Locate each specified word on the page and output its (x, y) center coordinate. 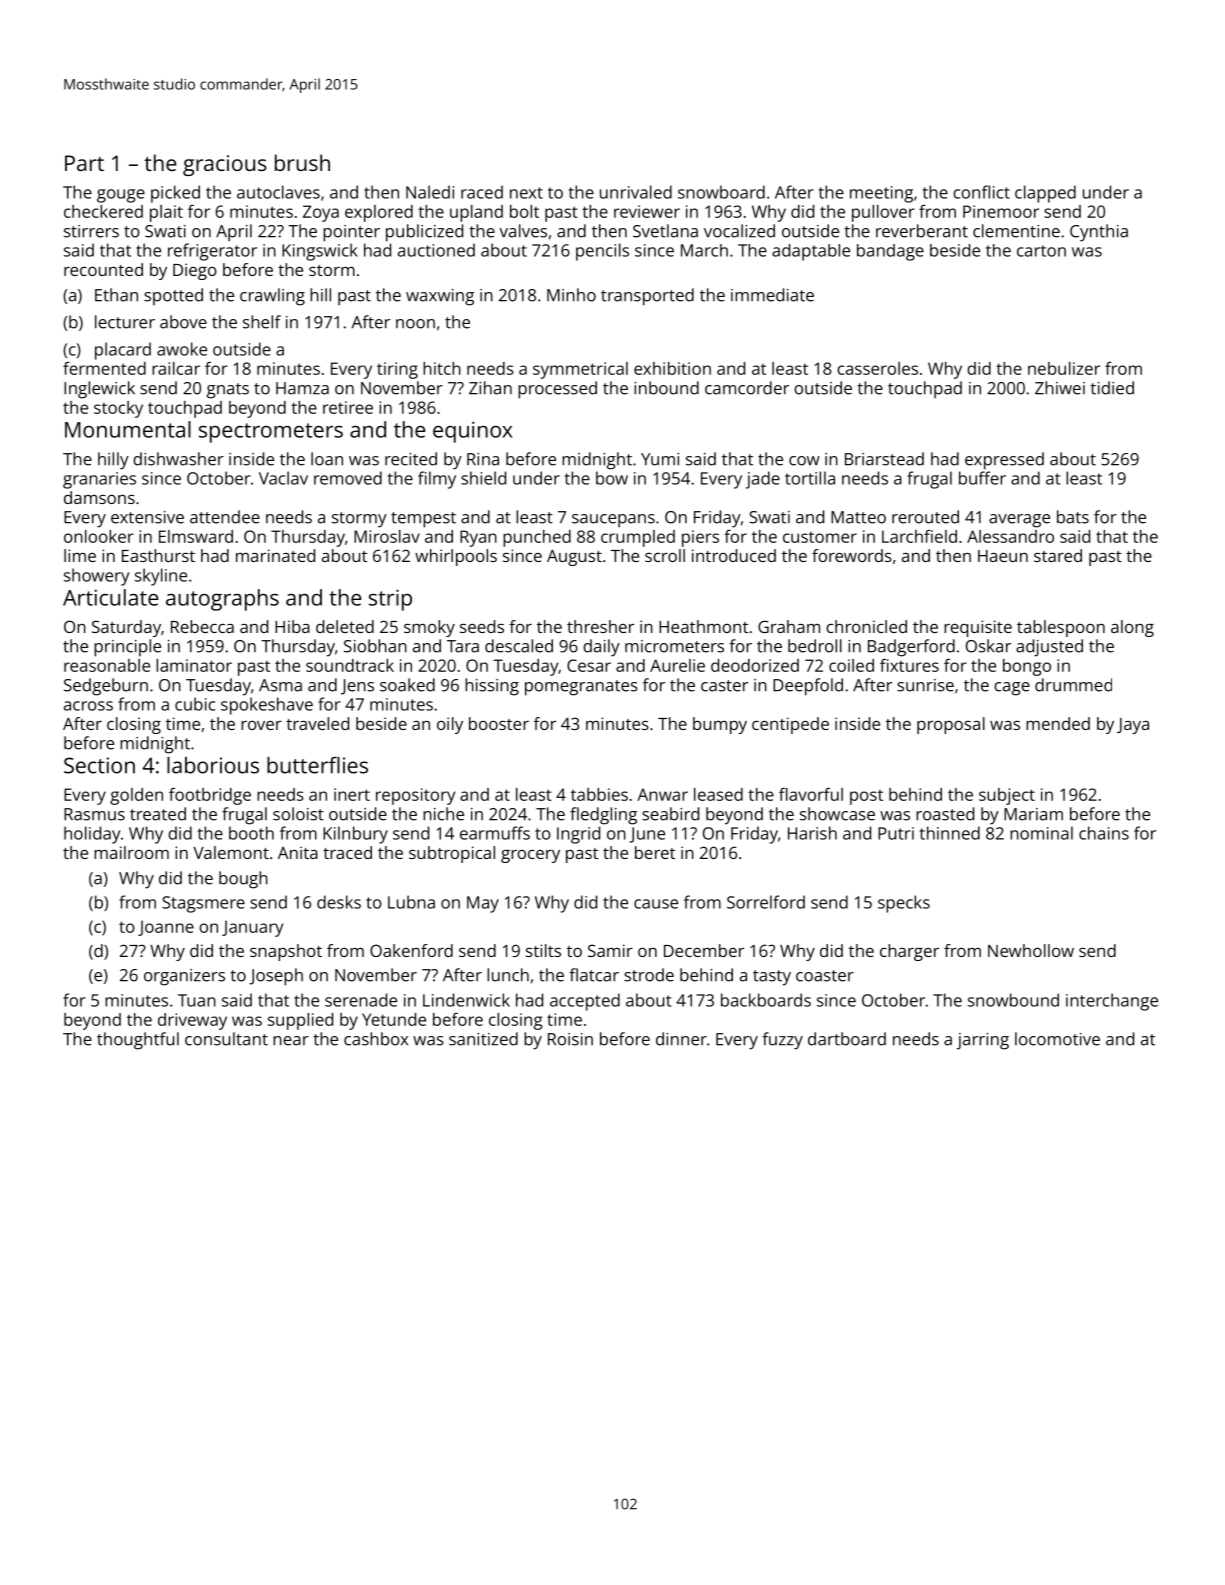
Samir (610, 950)
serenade (361, 1000)
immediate (772, 295)
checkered (103, 211)
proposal (951, 725)
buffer (982, 478)
